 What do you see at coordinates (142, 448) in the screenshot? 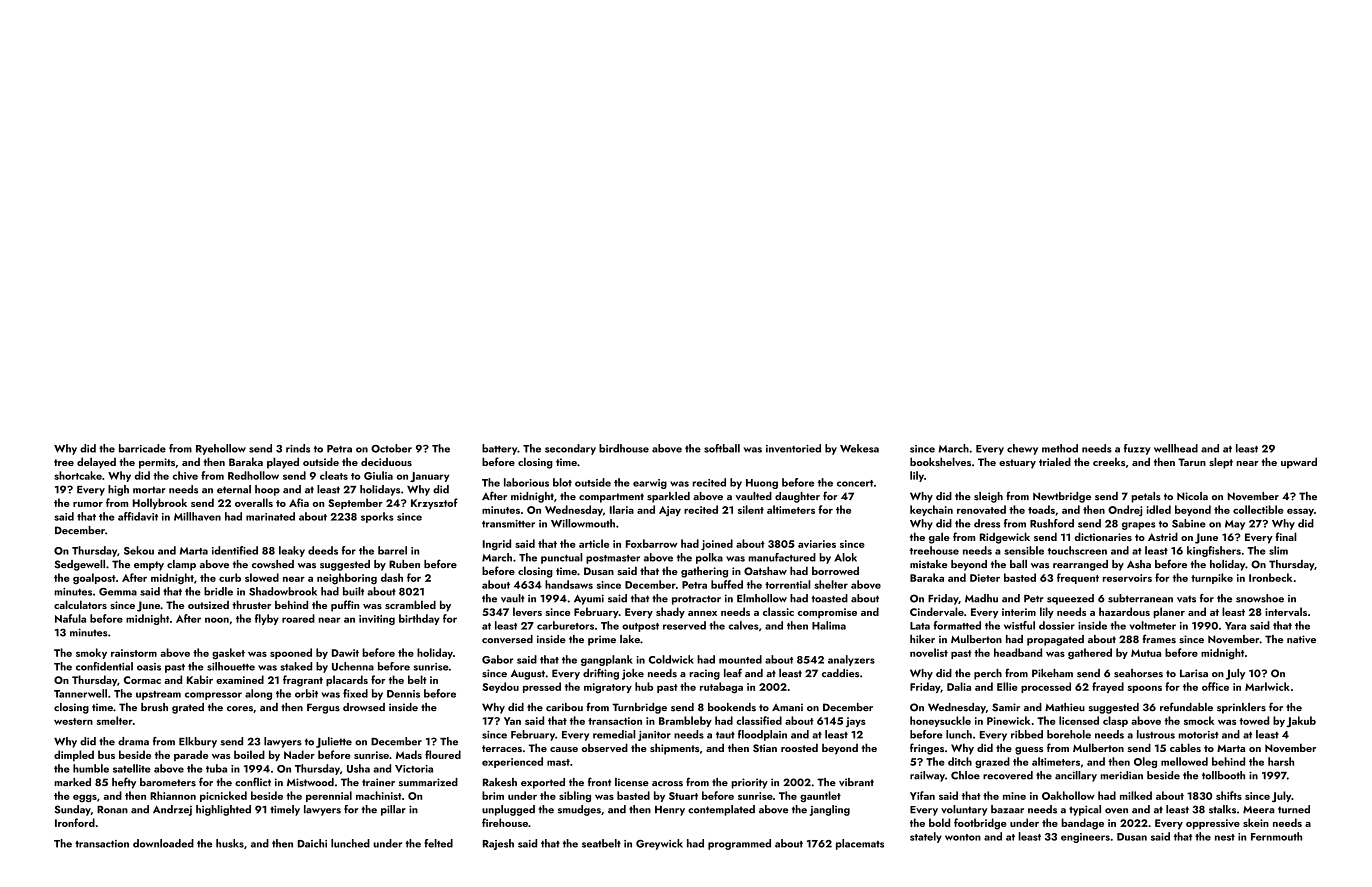
I see `barricade` at bounding box center [142, 448].
